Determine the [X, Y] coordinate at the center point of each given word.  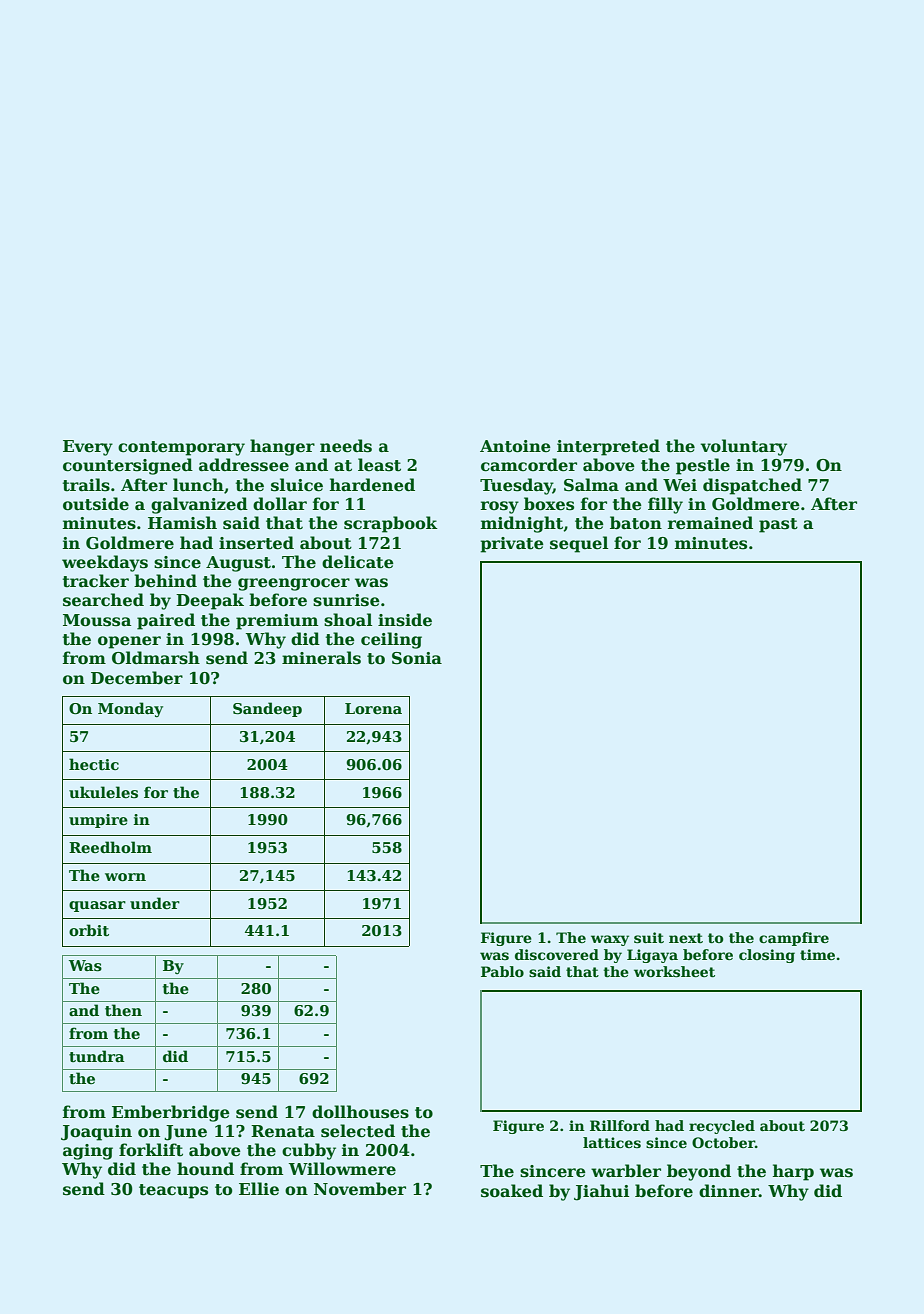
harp [793, 1172]
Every [88, 448]
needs [346, 446]
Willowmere [342, 1169]
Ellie [259, 1189]
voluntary [744, 447]
